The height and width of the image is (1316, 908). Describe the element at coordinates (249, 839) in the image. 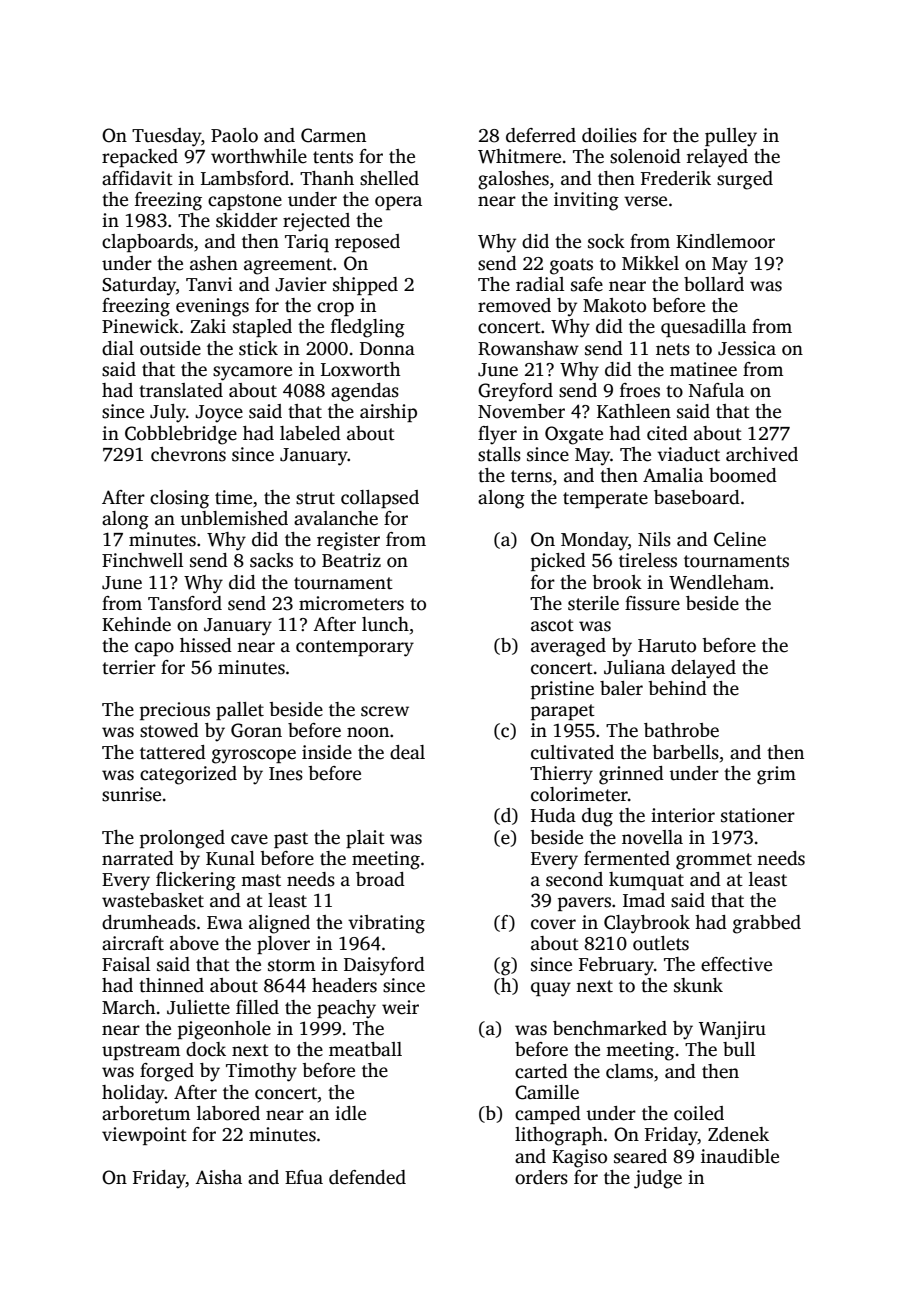

I see `cave` at that location.
